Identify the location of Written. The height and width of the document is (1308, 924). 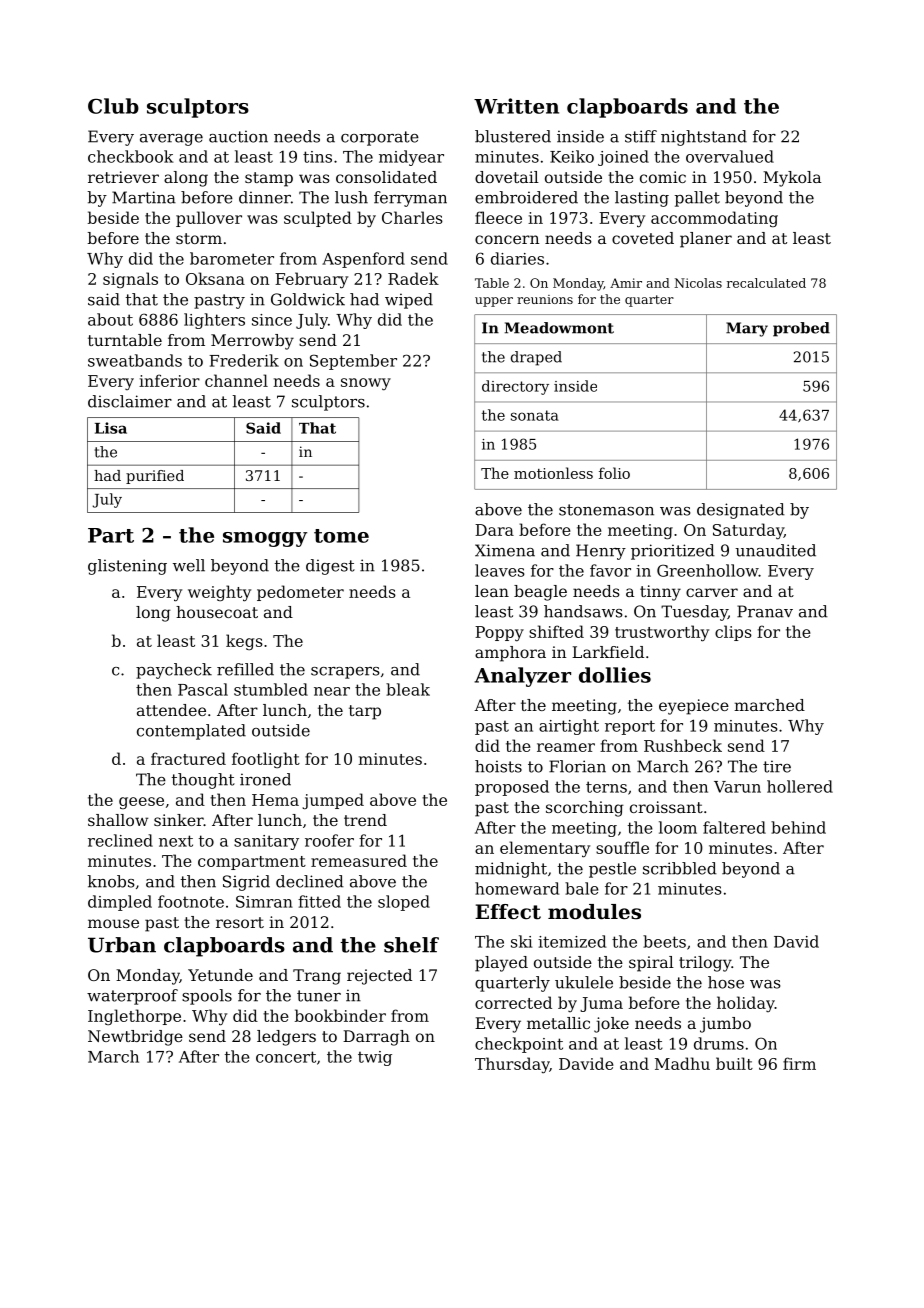
(516, 106).
